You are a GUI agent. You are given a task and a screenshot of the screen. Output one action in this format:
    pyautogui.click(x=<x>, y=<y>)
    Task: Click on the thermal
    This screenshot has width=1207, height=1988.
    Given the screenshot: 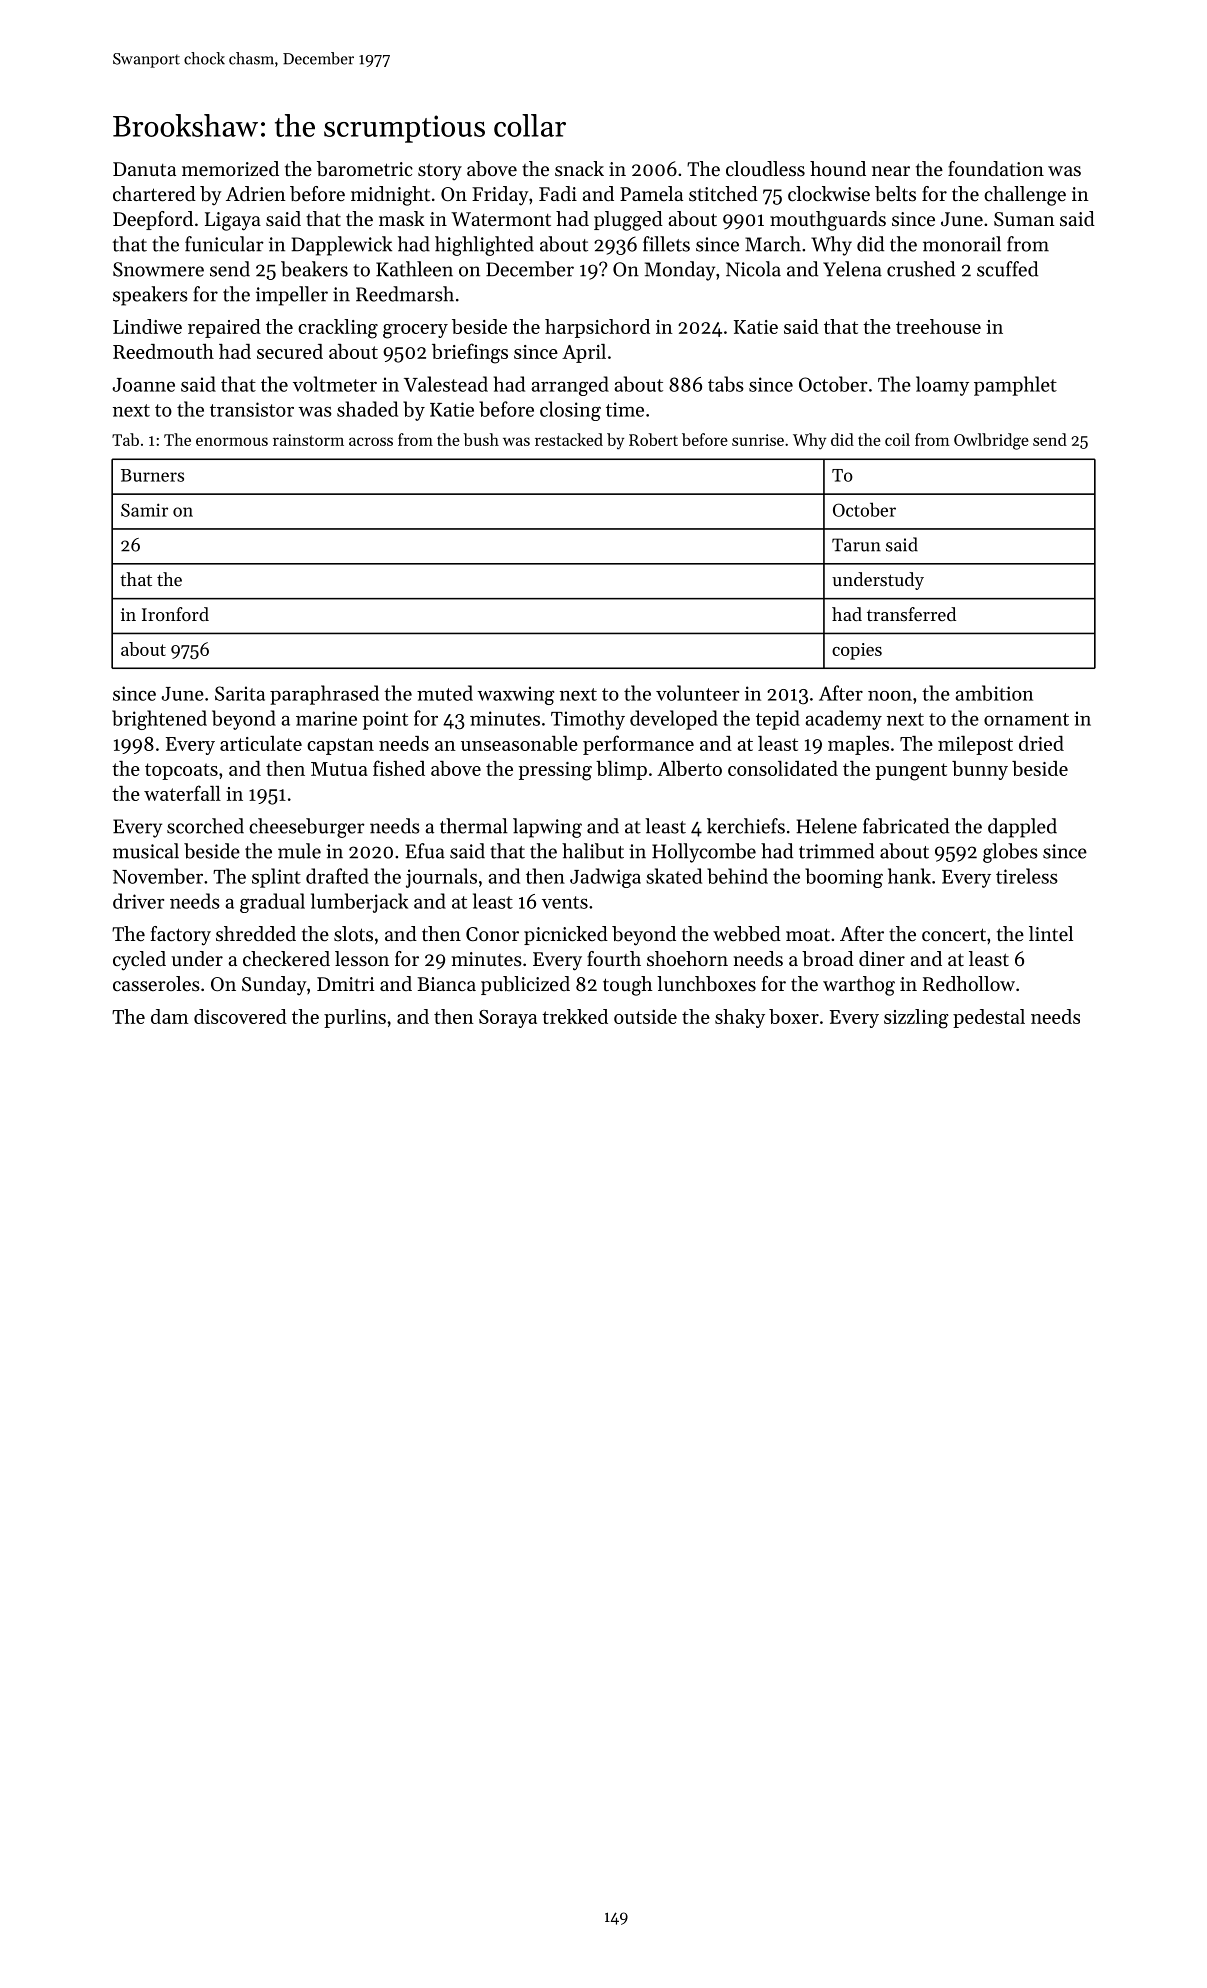 What is the action you would take?
    pyautogui.click(x=474, y=826)
